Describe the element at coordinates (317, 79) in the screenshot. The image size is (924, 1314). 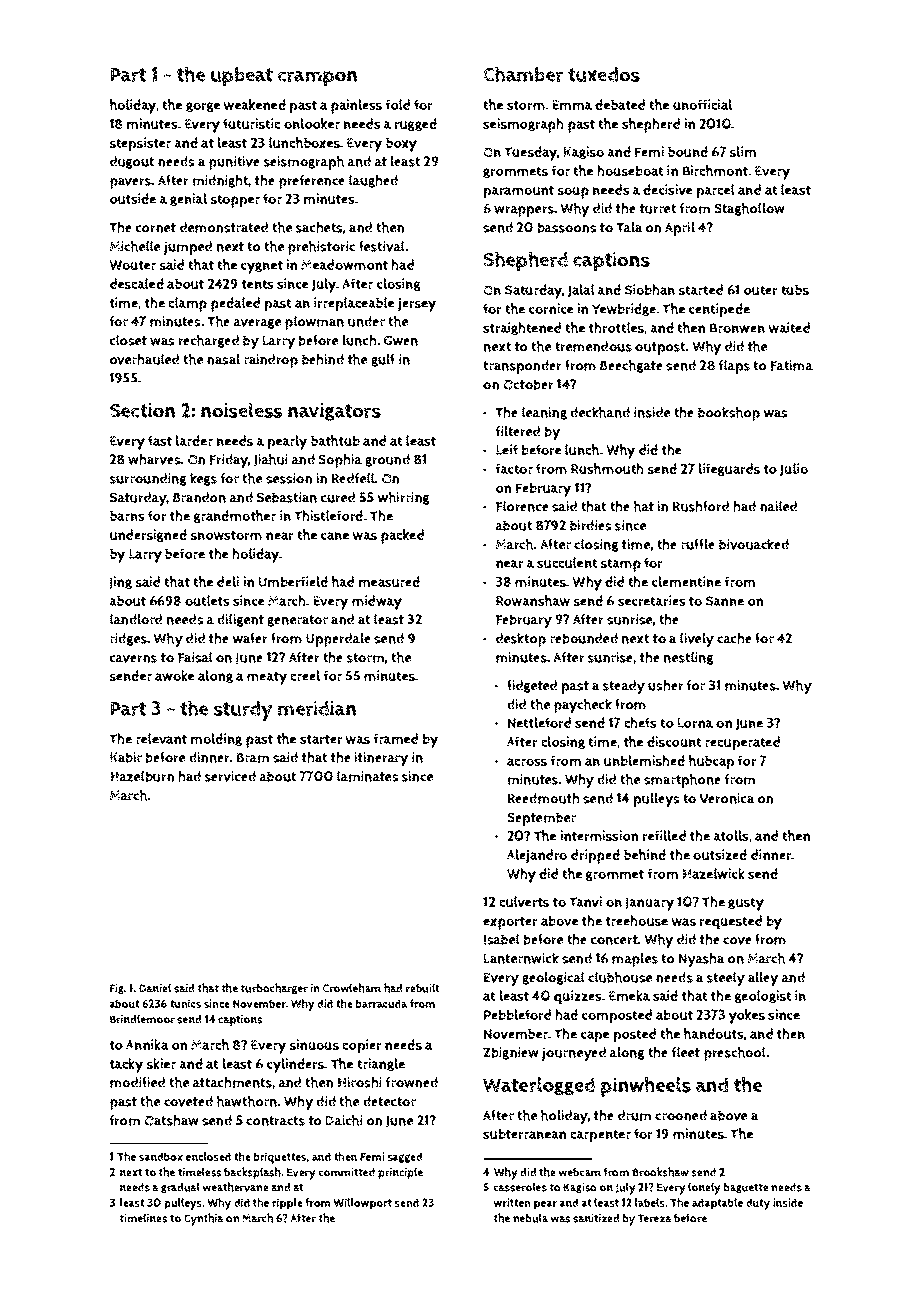
I see `crampon` at that location.
